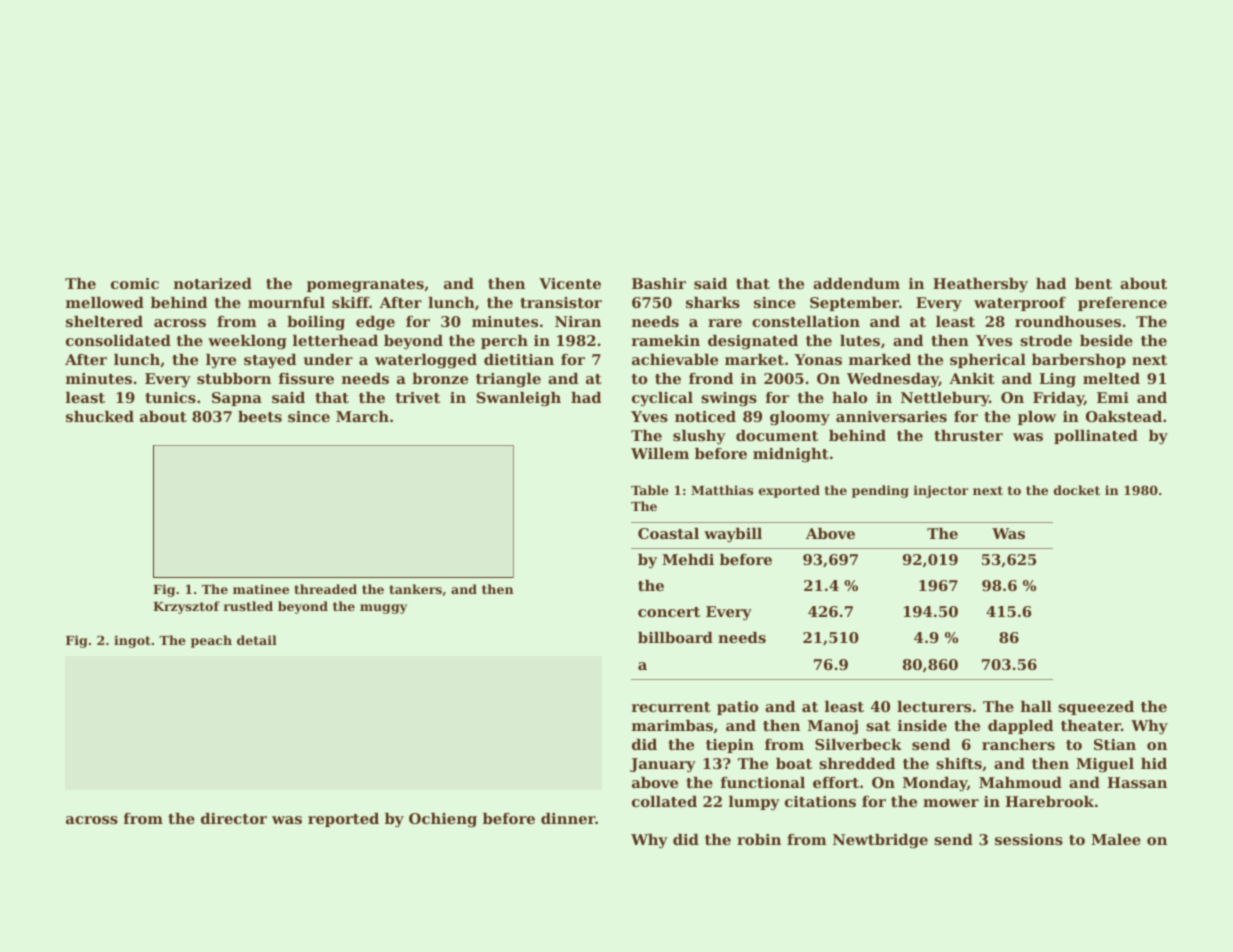  Describe the element at coordinates (669, 612) in the image. I see `concert` at that location.
